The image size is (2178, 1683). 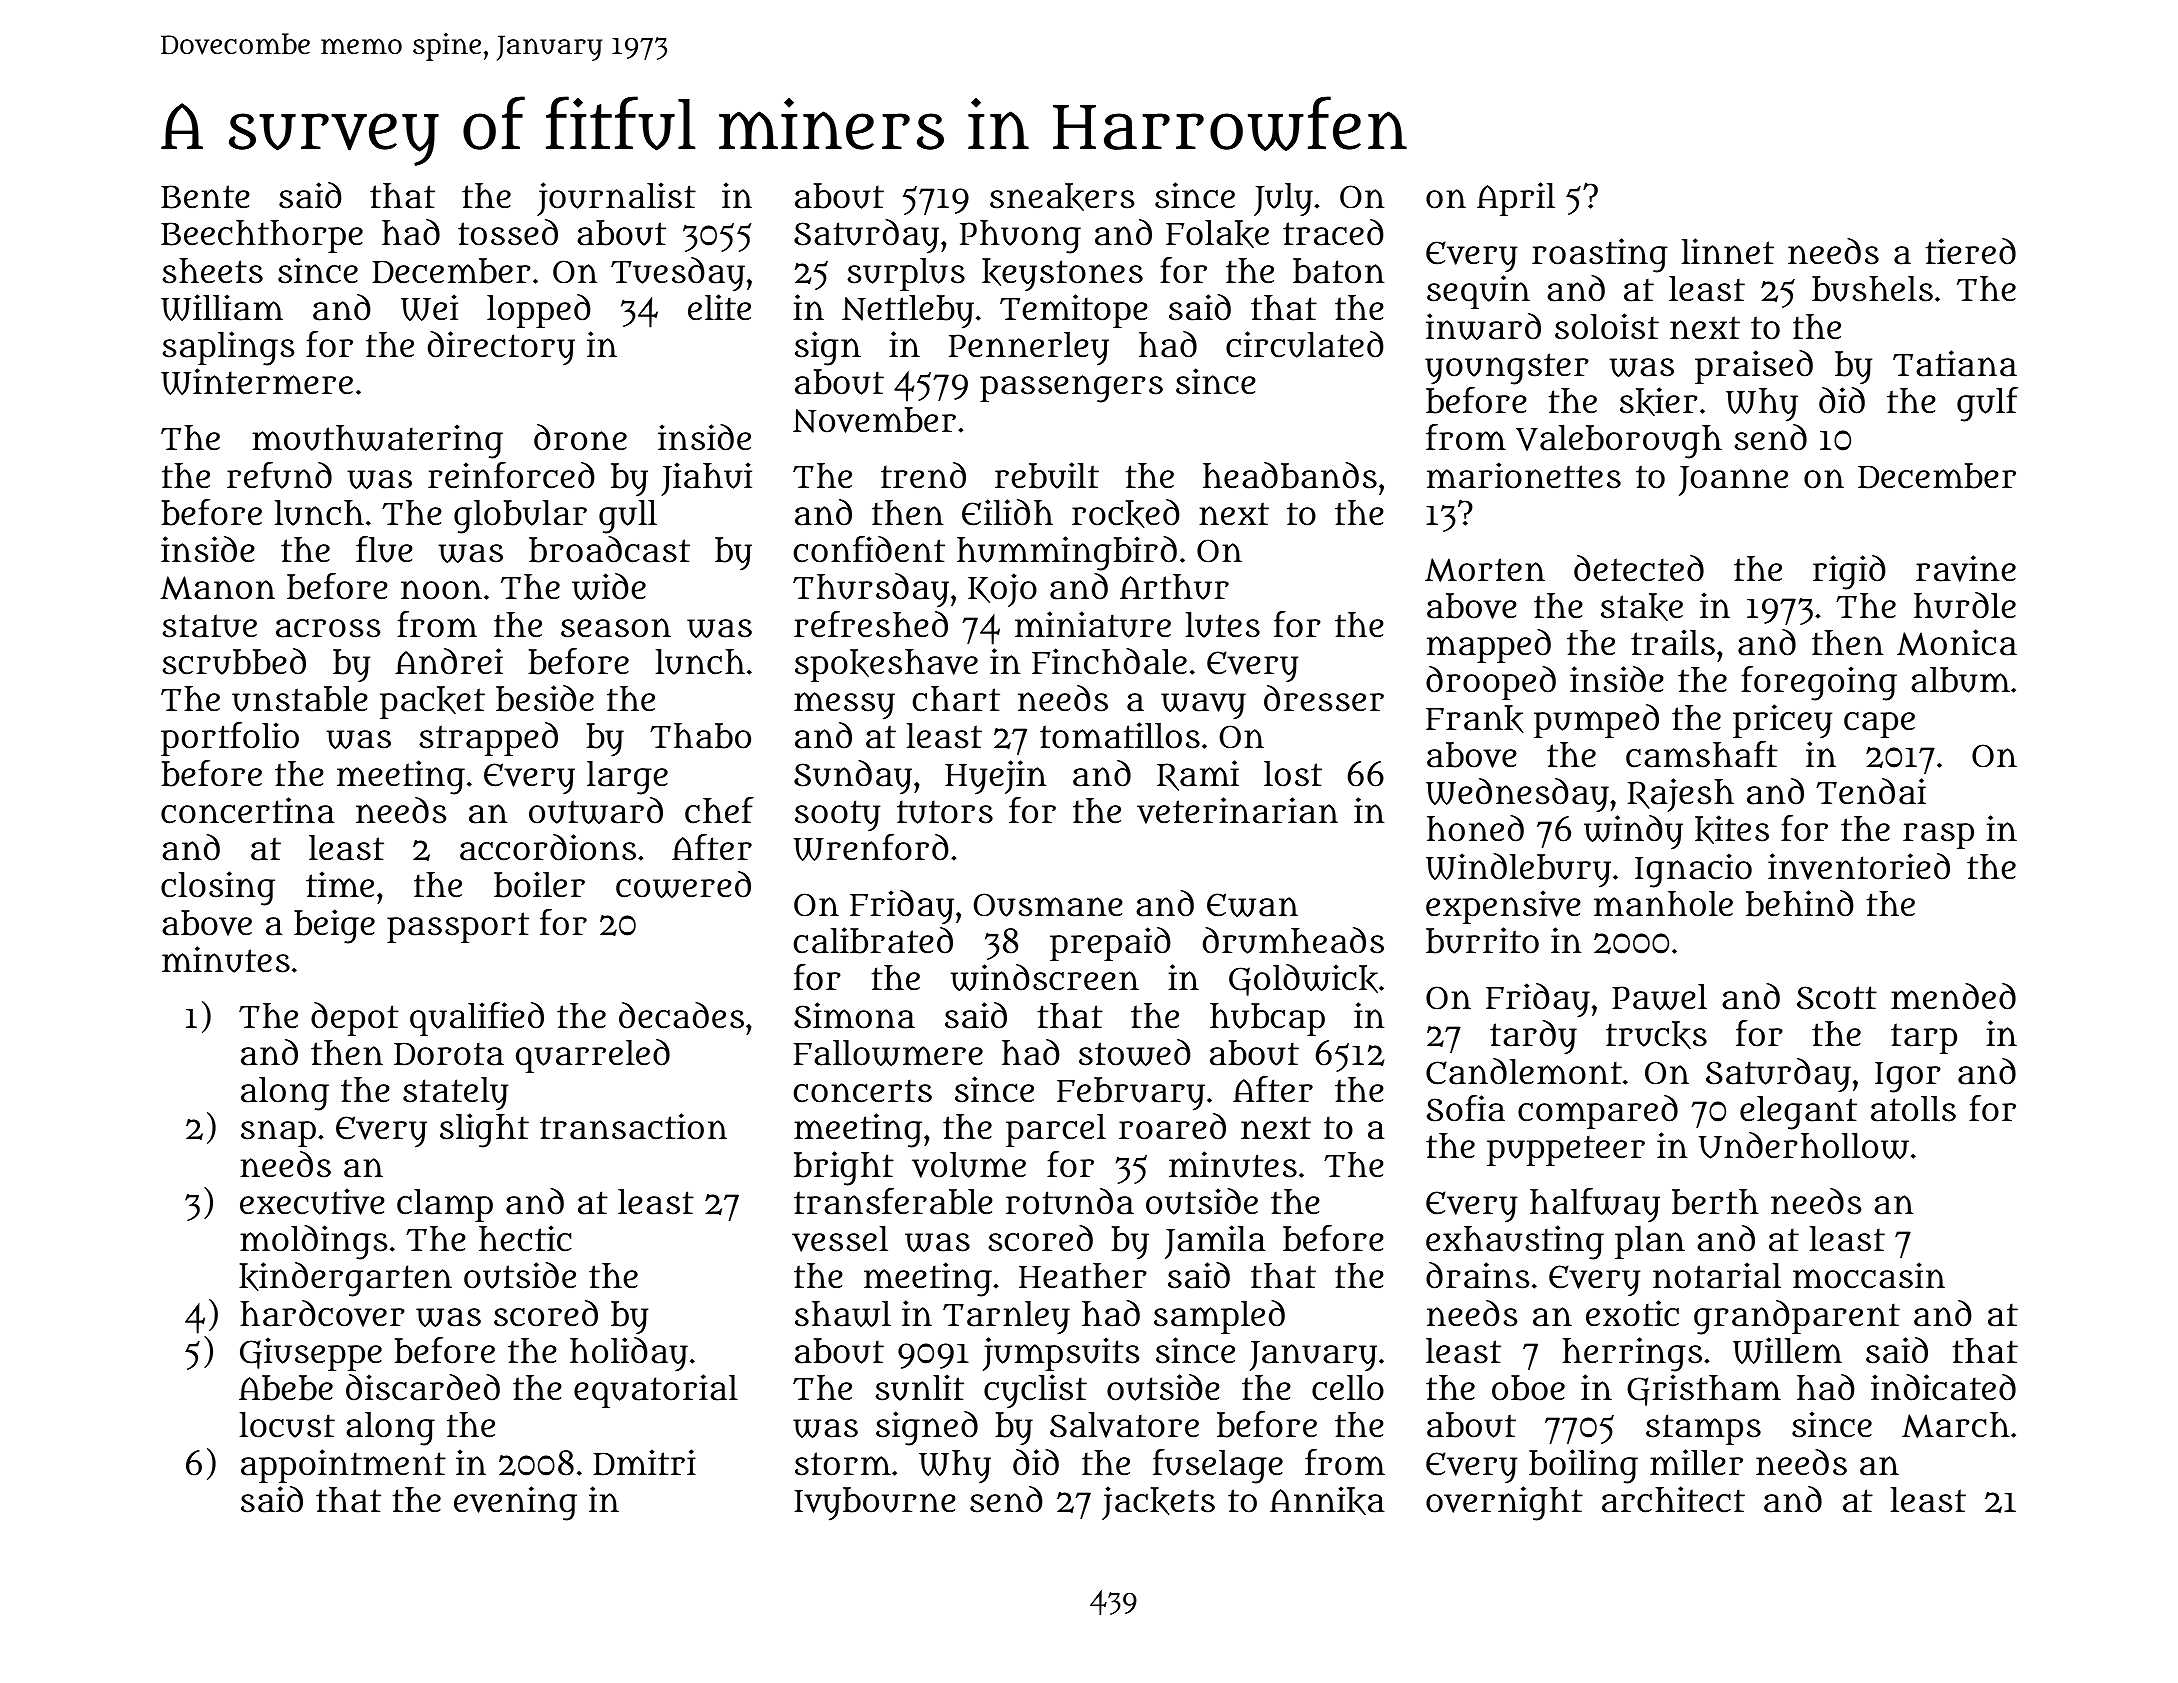 What do you see at coordinates (355, 1019) in the page?
I see `depot` at bounding box center [355, 1019].
